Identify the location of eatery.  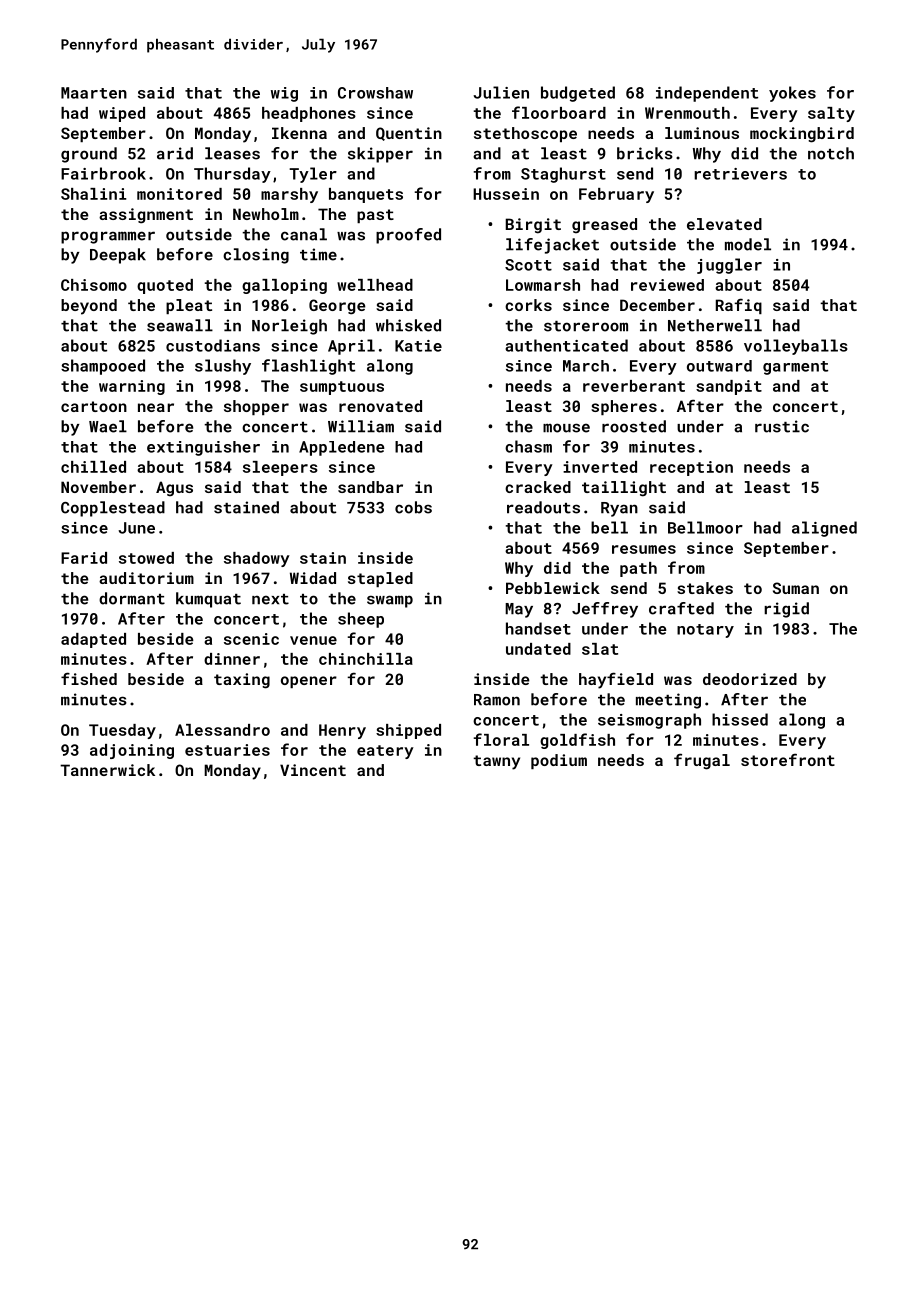
(385, 752).
